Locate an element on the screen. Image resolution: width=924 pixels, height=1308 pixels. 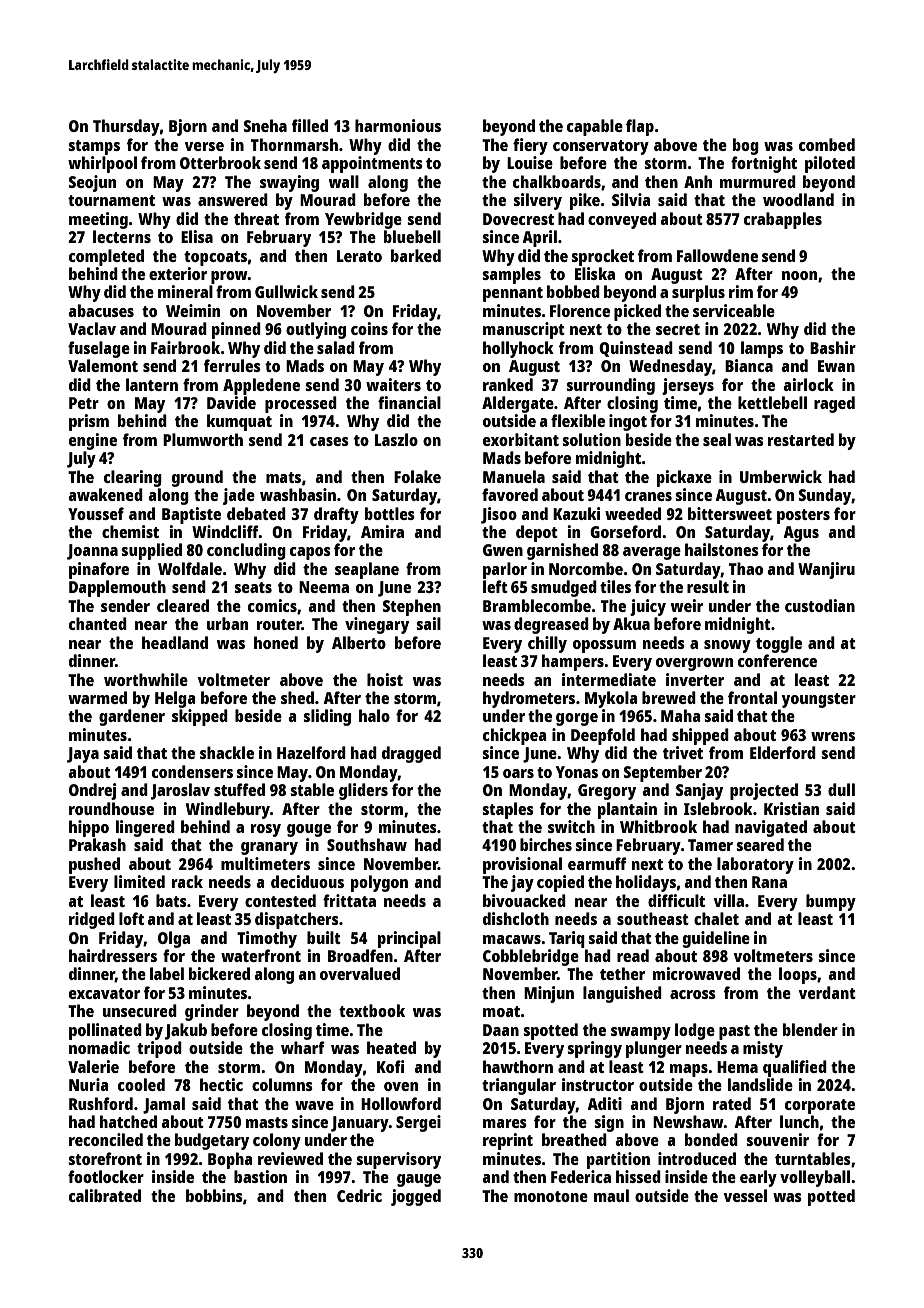
Sneha is located at coordinates (265, 125).
